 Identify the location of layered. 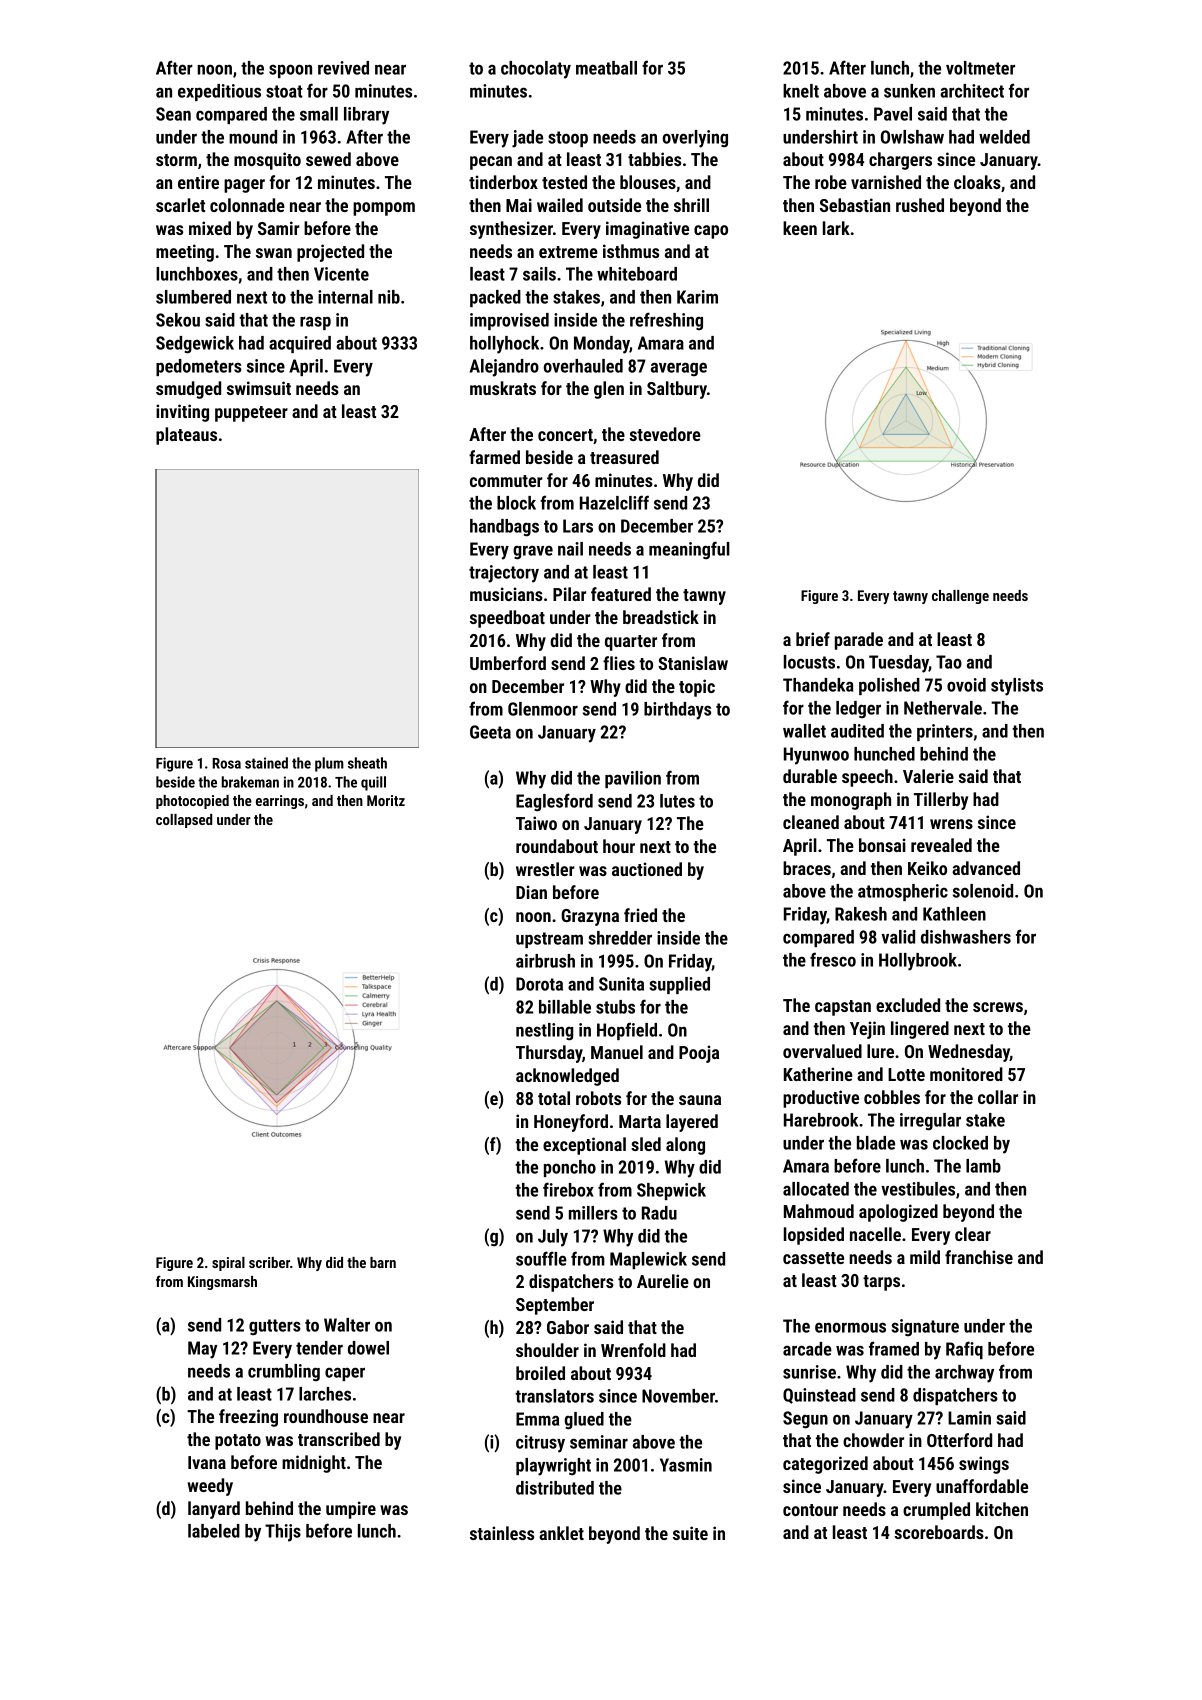
(692, 1123).
